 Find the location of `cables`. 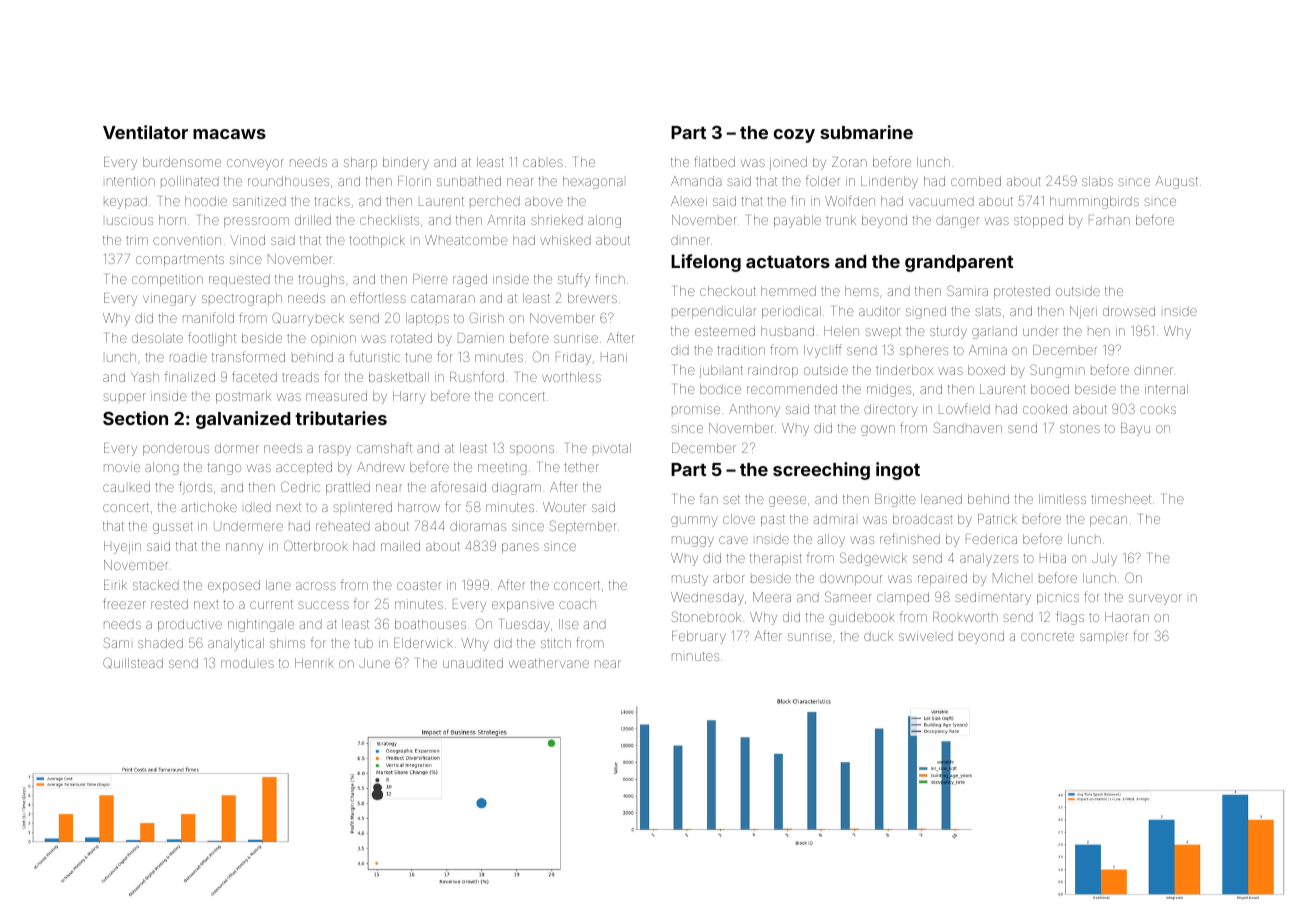

cables is located at coordinates (543, 163).
